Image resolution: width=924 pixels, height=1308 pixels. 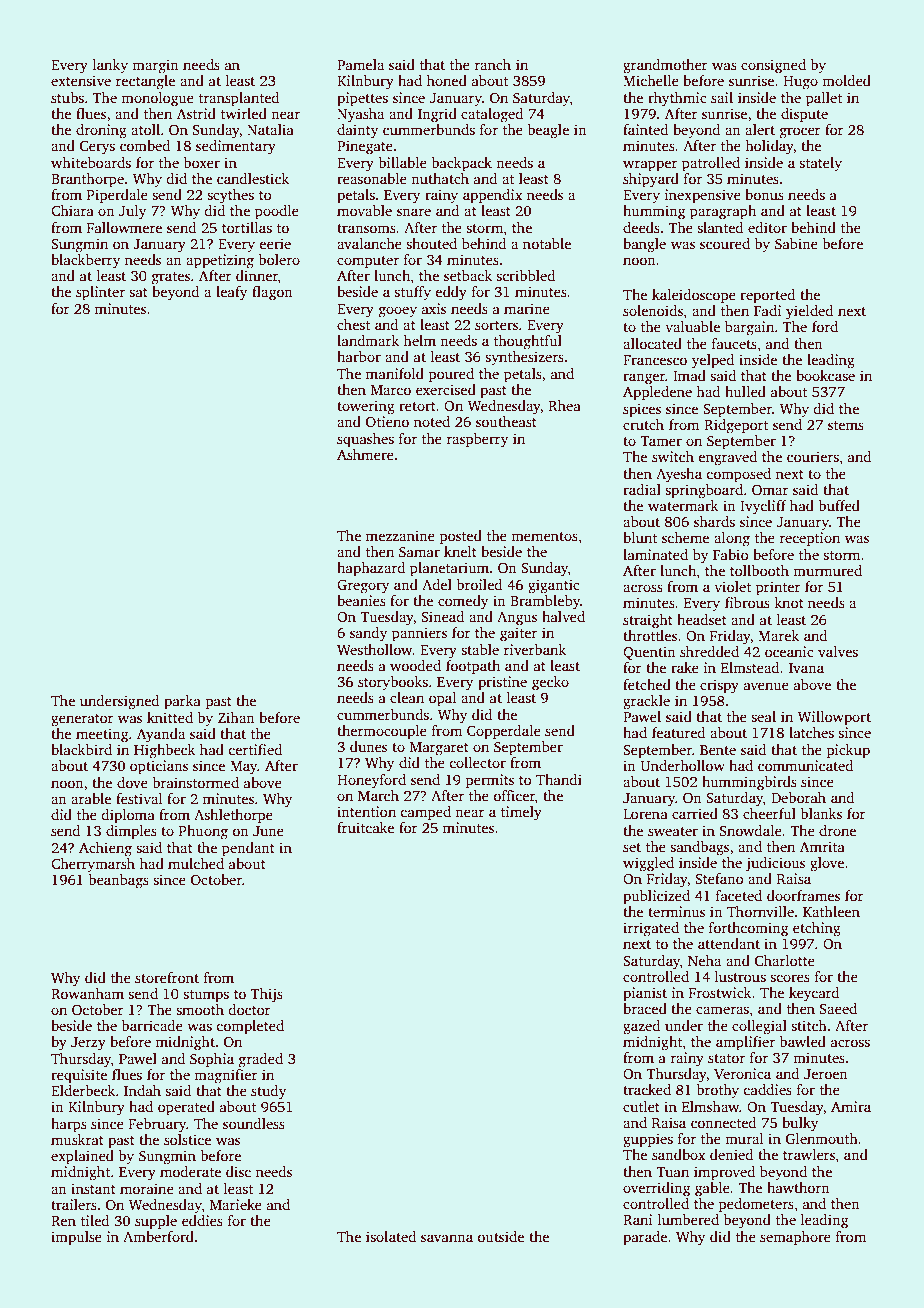 What do you see at coordinates (827, 570) in the screenshot?
I see `murmured` at bounding box center [827, 570].
